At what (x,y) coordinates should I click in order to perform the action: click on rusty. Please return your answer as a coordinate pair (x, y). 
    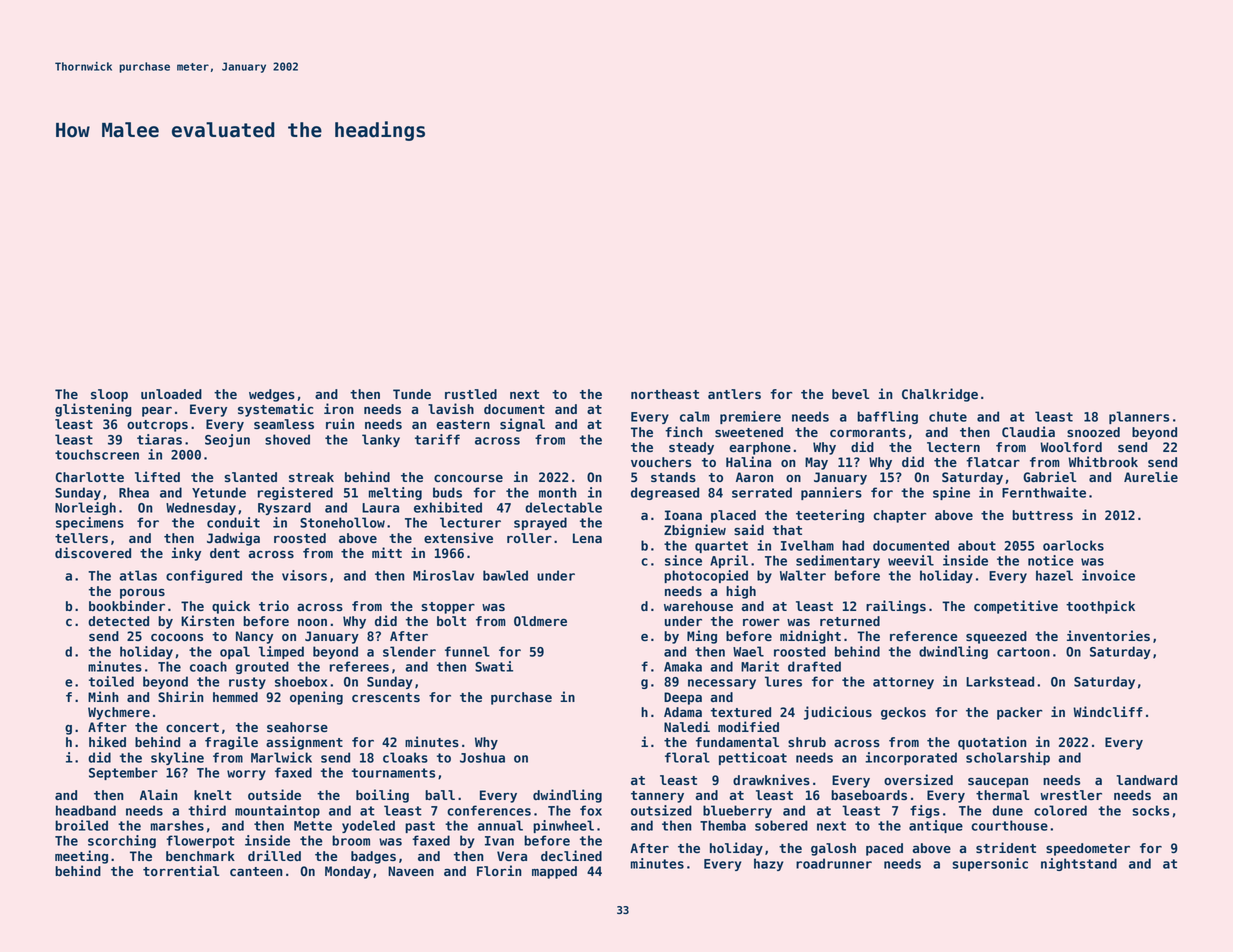
    Looking at the image, I should click on (247, 683).
